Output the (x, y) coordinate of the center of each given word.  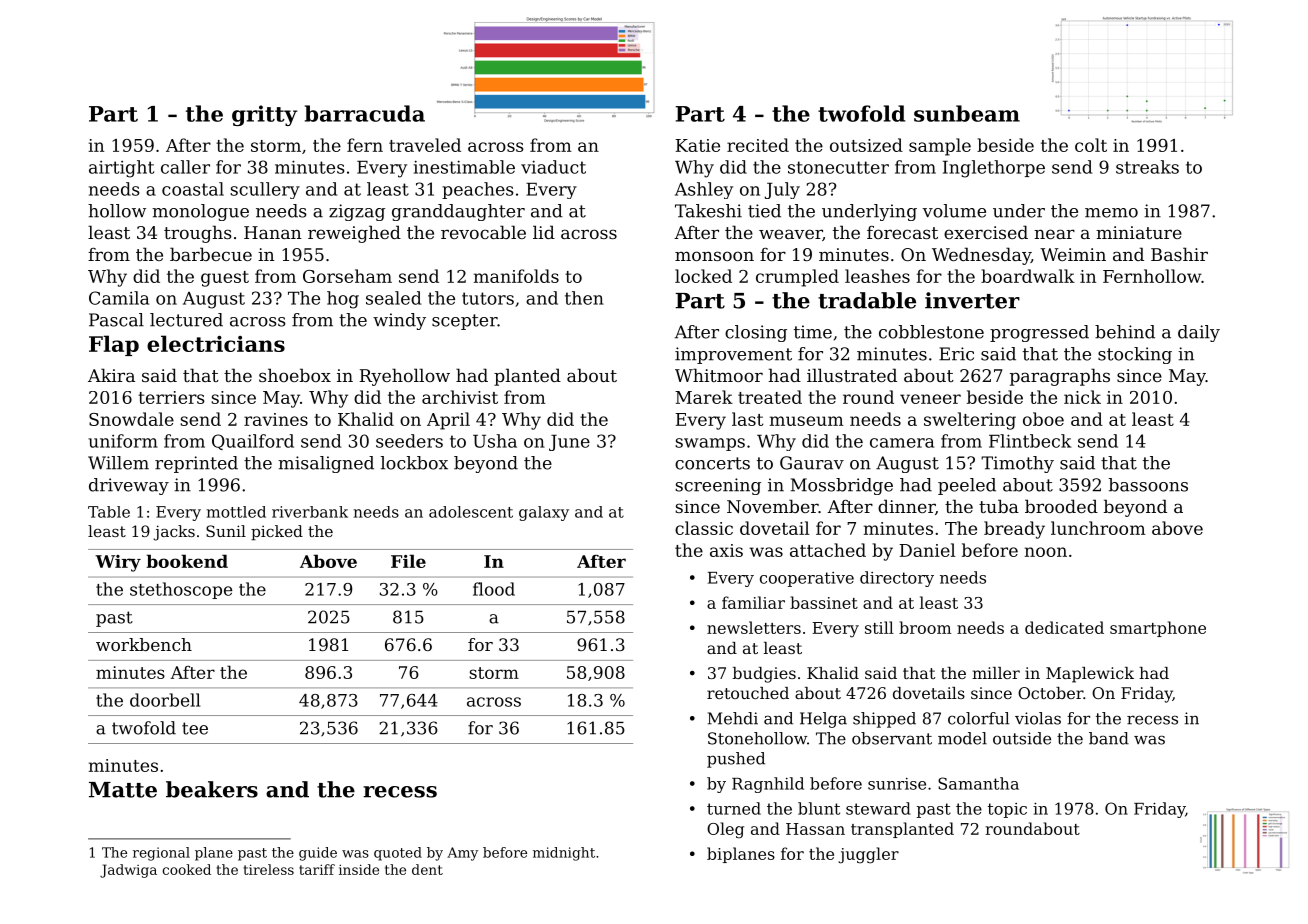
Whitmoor (719, 375)
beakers (212, 789)
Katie (697, 145)
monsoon (714, 256)
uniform (123, 441)
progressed (1039, 333)
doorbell (165, 700)
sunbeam (967, 113)
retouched (748, 693)
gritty (264, 115)
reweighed (354, 234)
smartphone (1158, 629)
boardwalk (1028, 276)
